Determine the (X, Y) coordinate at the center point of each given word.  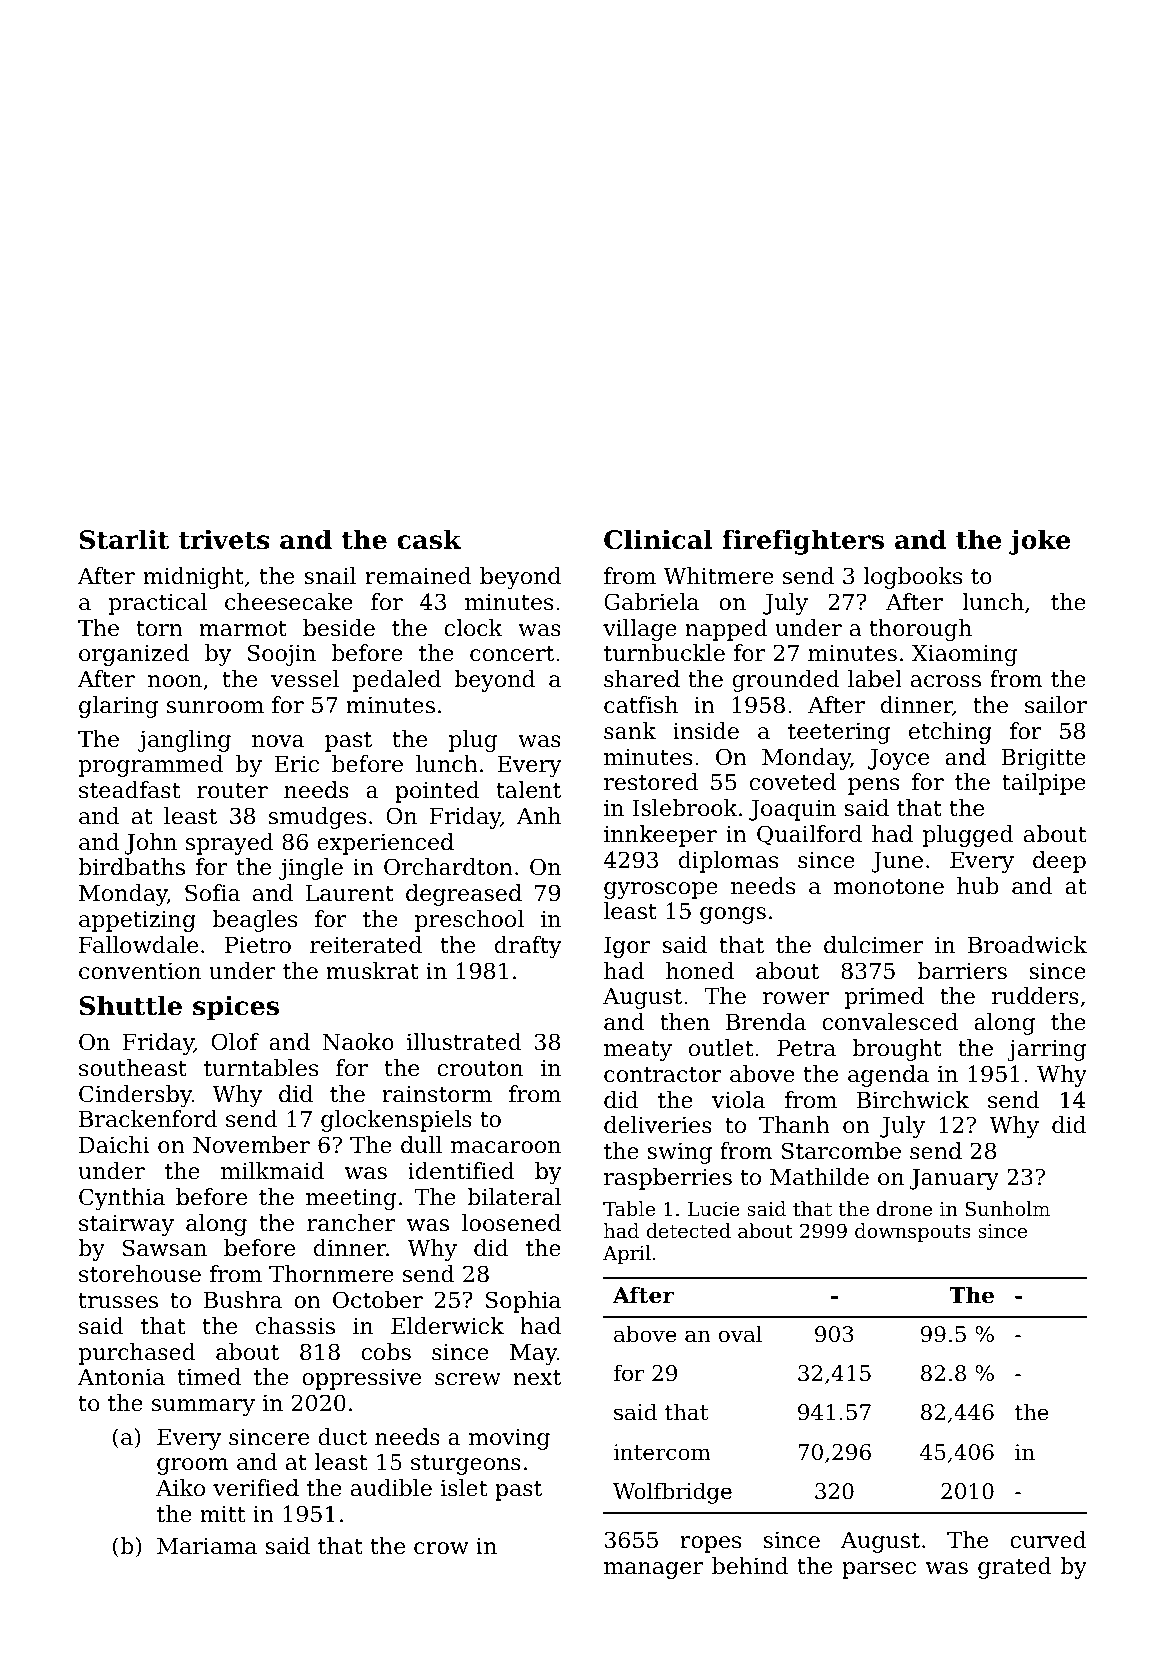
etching (950, 733)
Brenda (766, 1022)
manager (653, 1570)
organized (134, 655)
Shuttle (130, 1005)
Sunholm (1007, 1208)
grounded (786, 681)
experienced (385, 844)
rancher (351, 1223)
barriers (962, 971)
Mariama (207, 1546)
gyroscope (661, 890)
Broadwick (1027, 945)
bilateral (514, 1197)
